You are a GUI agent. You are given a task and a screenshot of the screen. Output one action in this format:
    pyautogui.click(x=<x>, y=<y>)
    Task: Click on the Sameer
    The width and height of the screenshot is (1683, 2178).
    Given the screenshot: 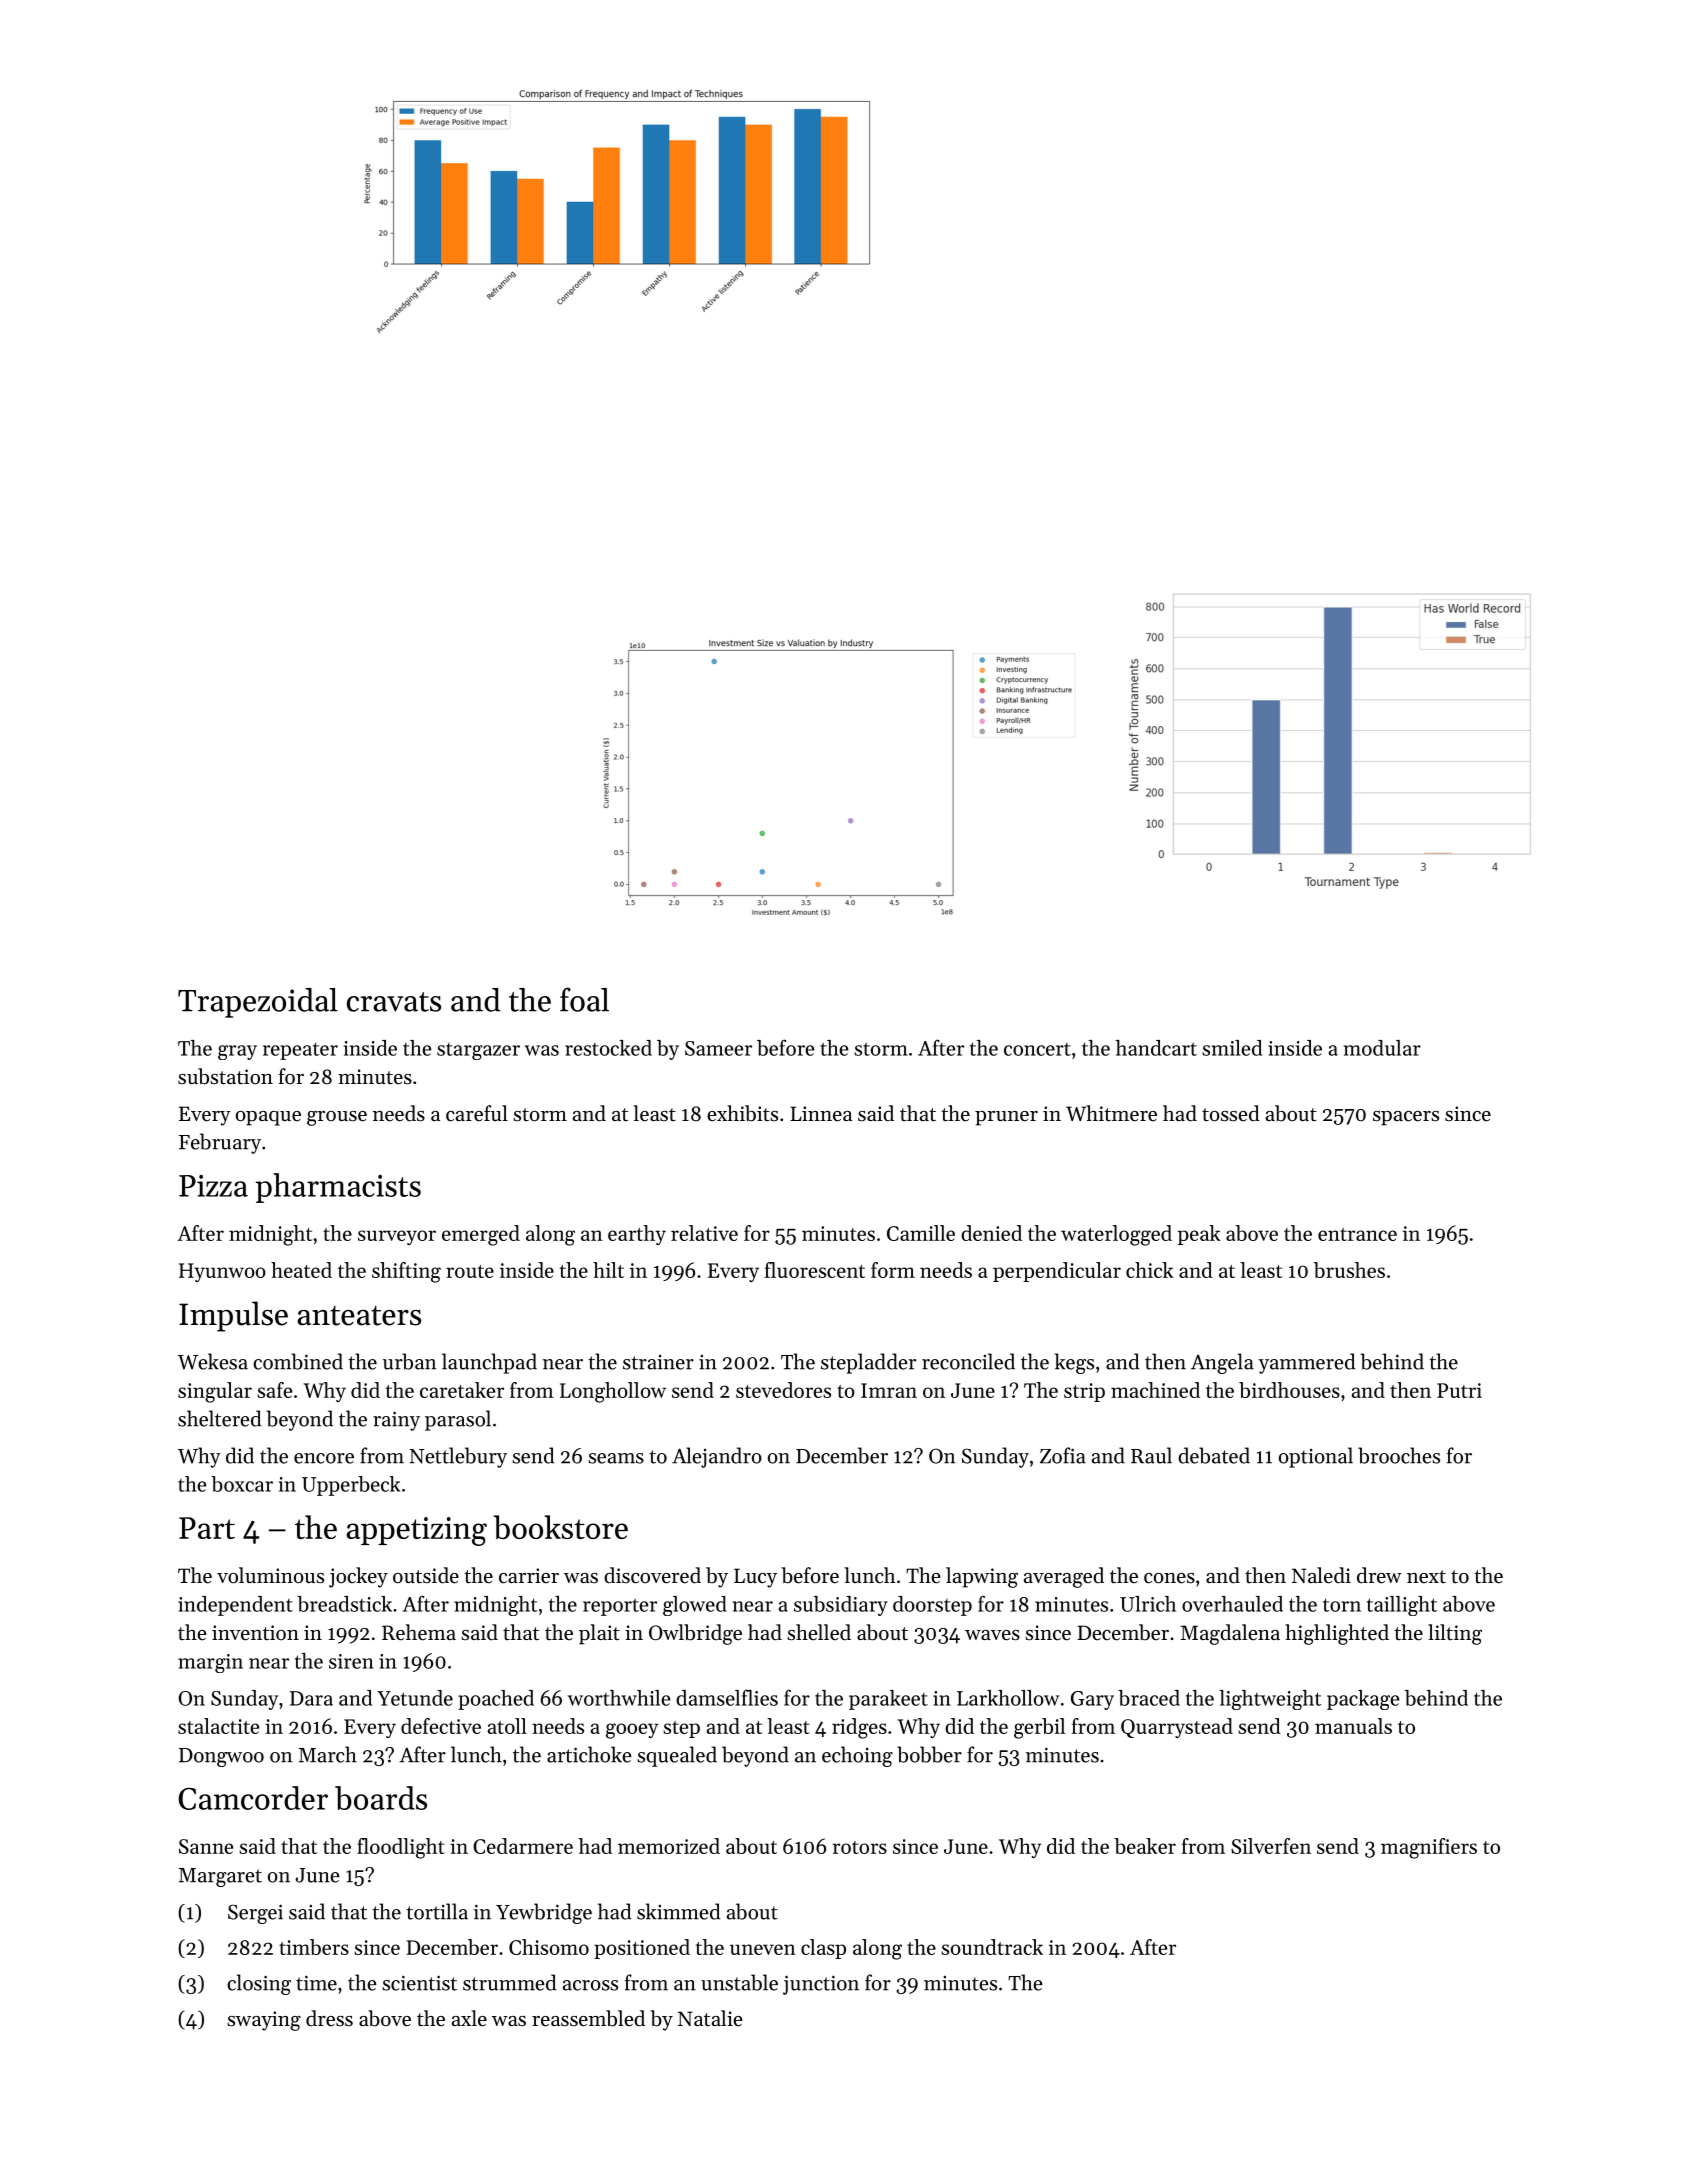 What is the action you would take?
    pyautogui.click(x=718, y=1048)
